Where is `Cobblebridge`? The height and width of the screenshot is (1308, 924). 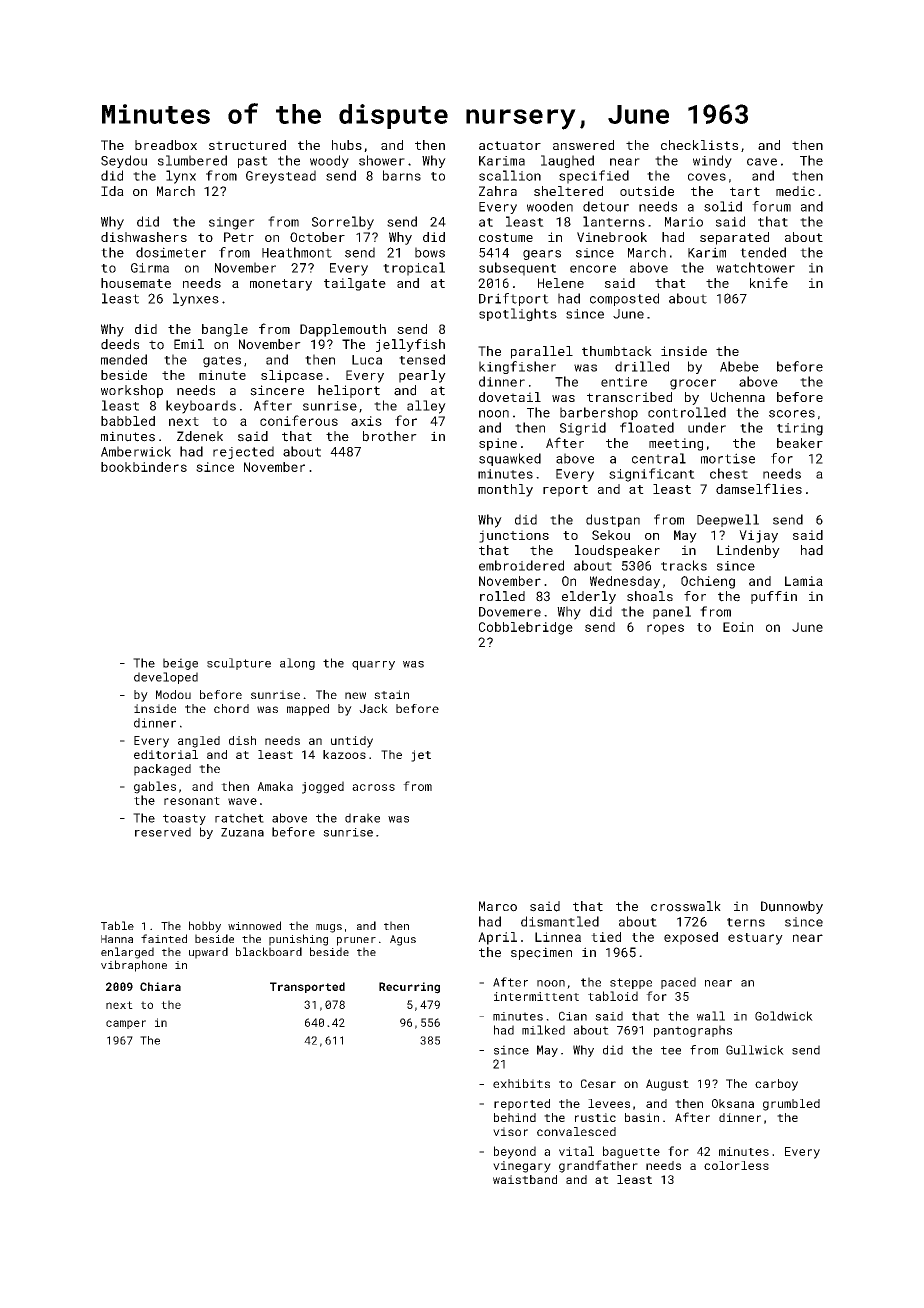
Cobblebridge is located at coordinates (526, 628).
